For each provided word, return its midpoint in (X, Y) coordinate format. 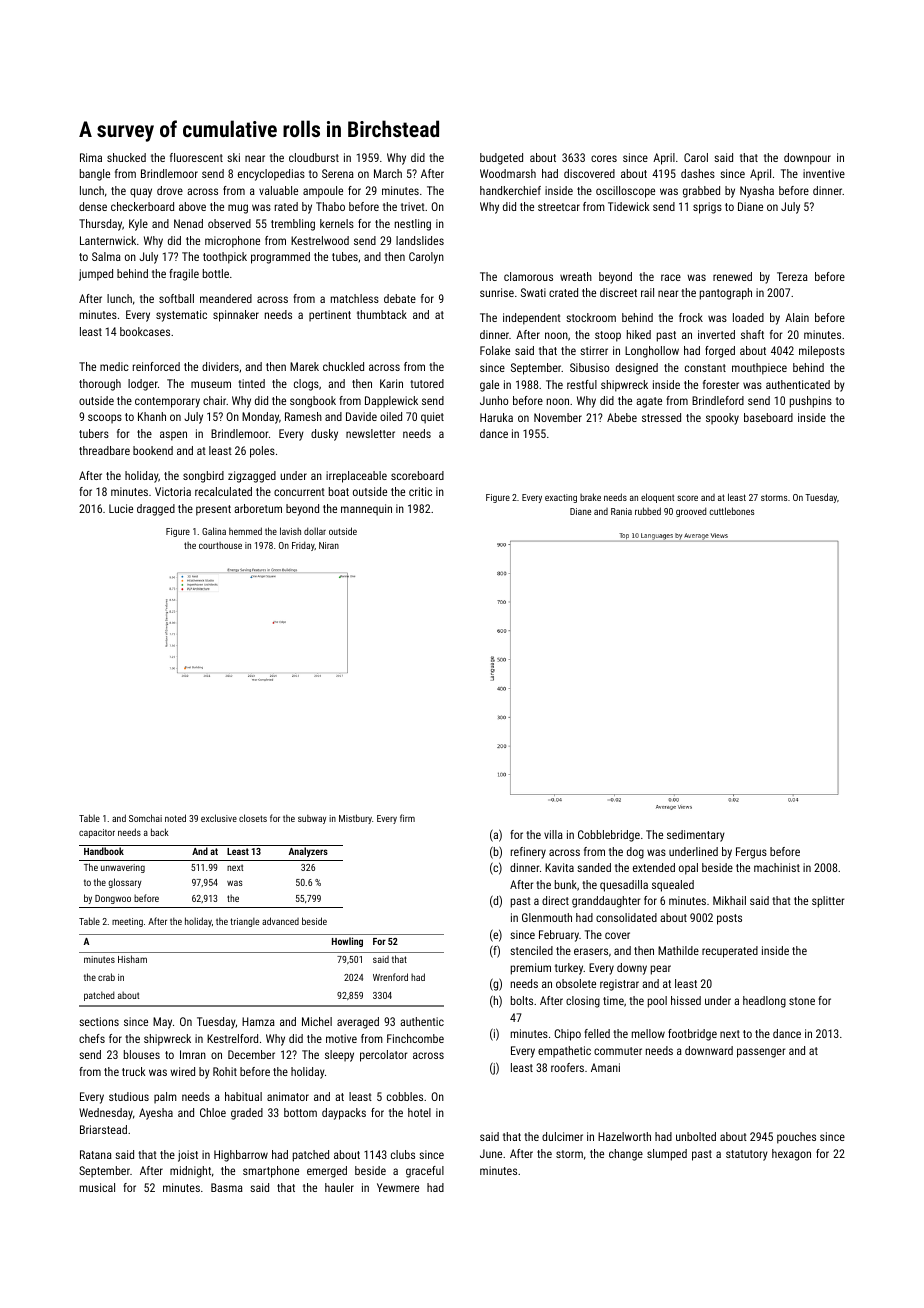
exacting (561, 498)
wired (182, 1071)
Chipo (567, 1035)
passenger (761, 1053)
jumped (96, 275)
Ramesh (303, 416)
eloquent (657, 498)
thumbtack (382, 314)
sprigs (707, 208)
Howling (347, 942)
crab (106, 977)
